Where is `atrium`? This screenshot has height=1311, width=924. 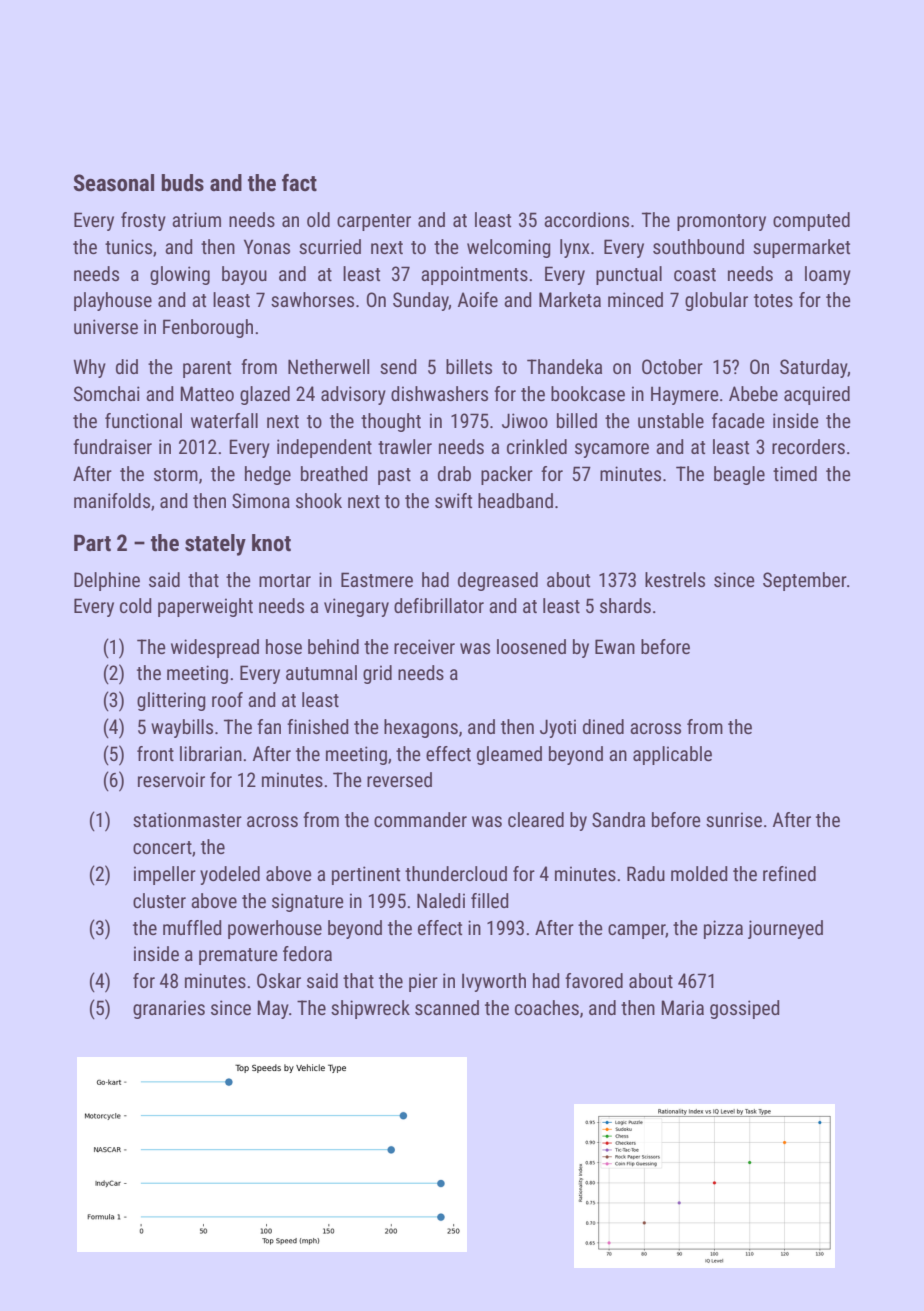
atrium is located at coordinates (196, 219).
